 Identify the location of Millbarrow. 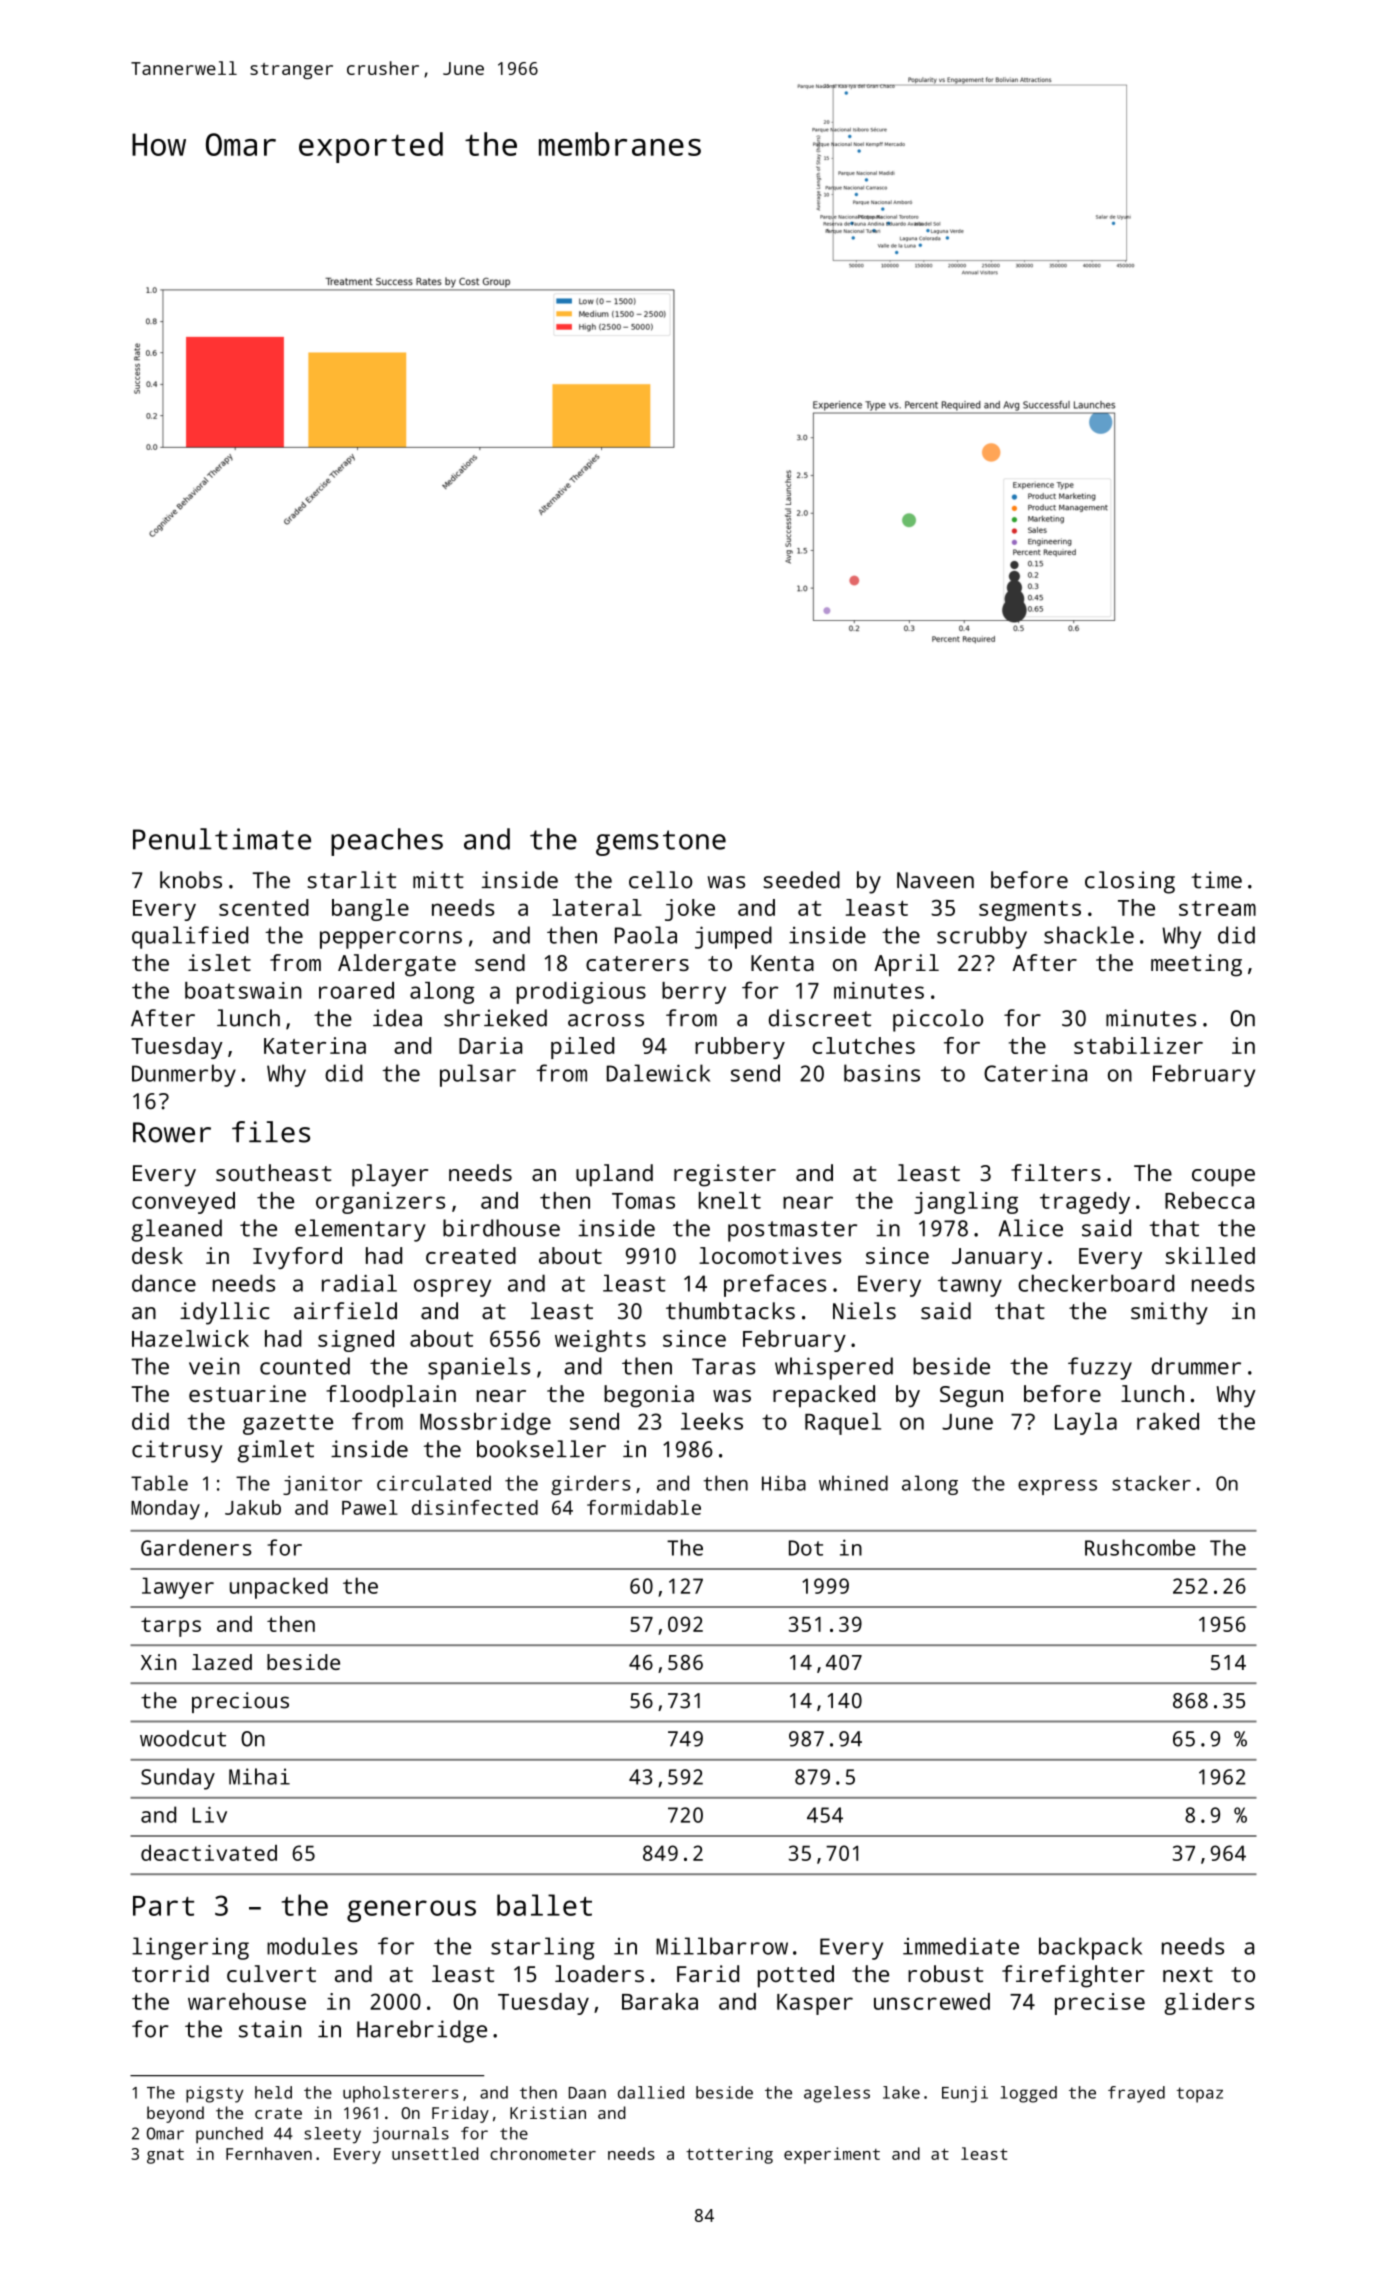
(722, 1946).
